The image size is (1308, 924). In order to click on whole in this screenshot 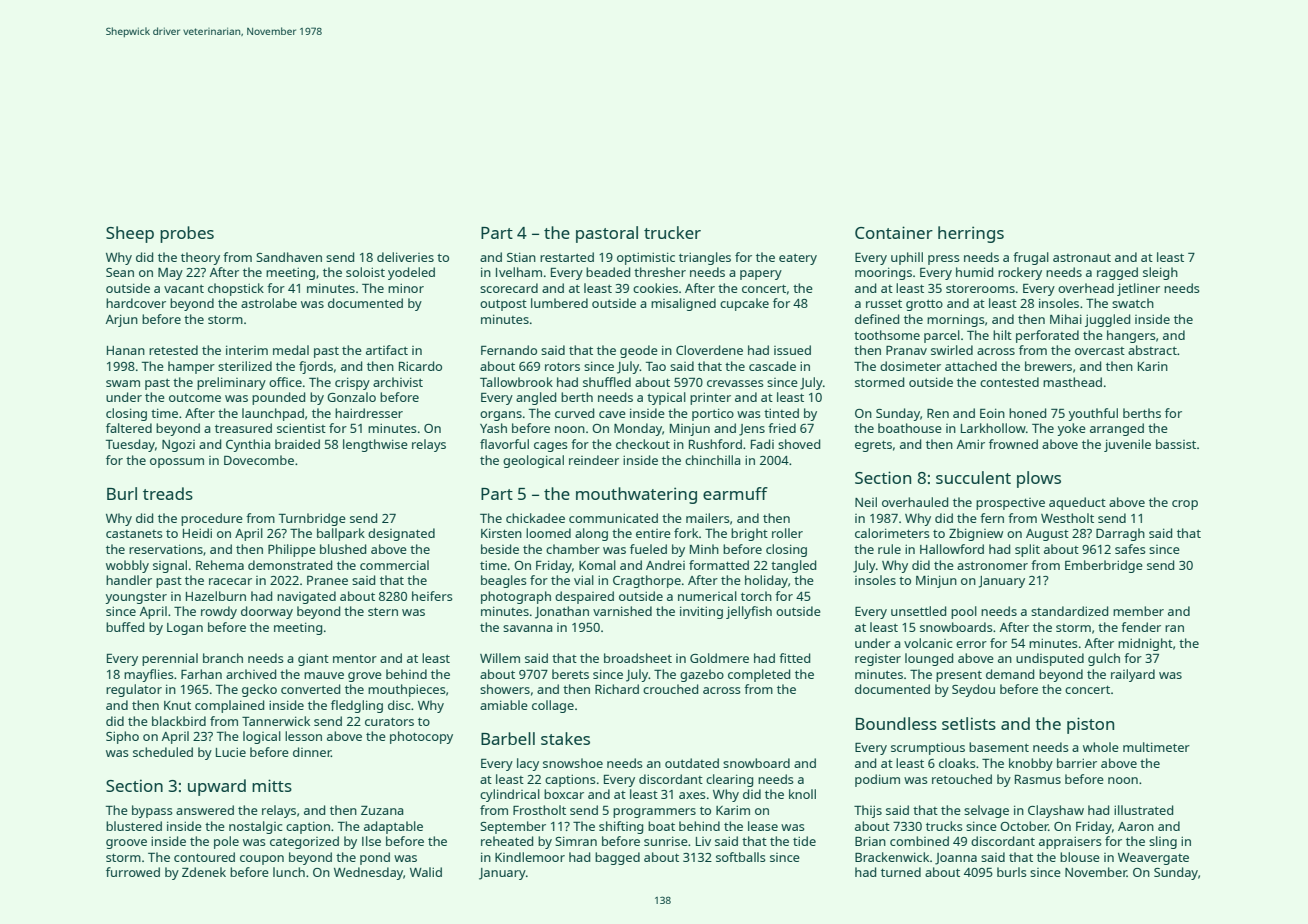, I will do `click(1101, 747)`.
